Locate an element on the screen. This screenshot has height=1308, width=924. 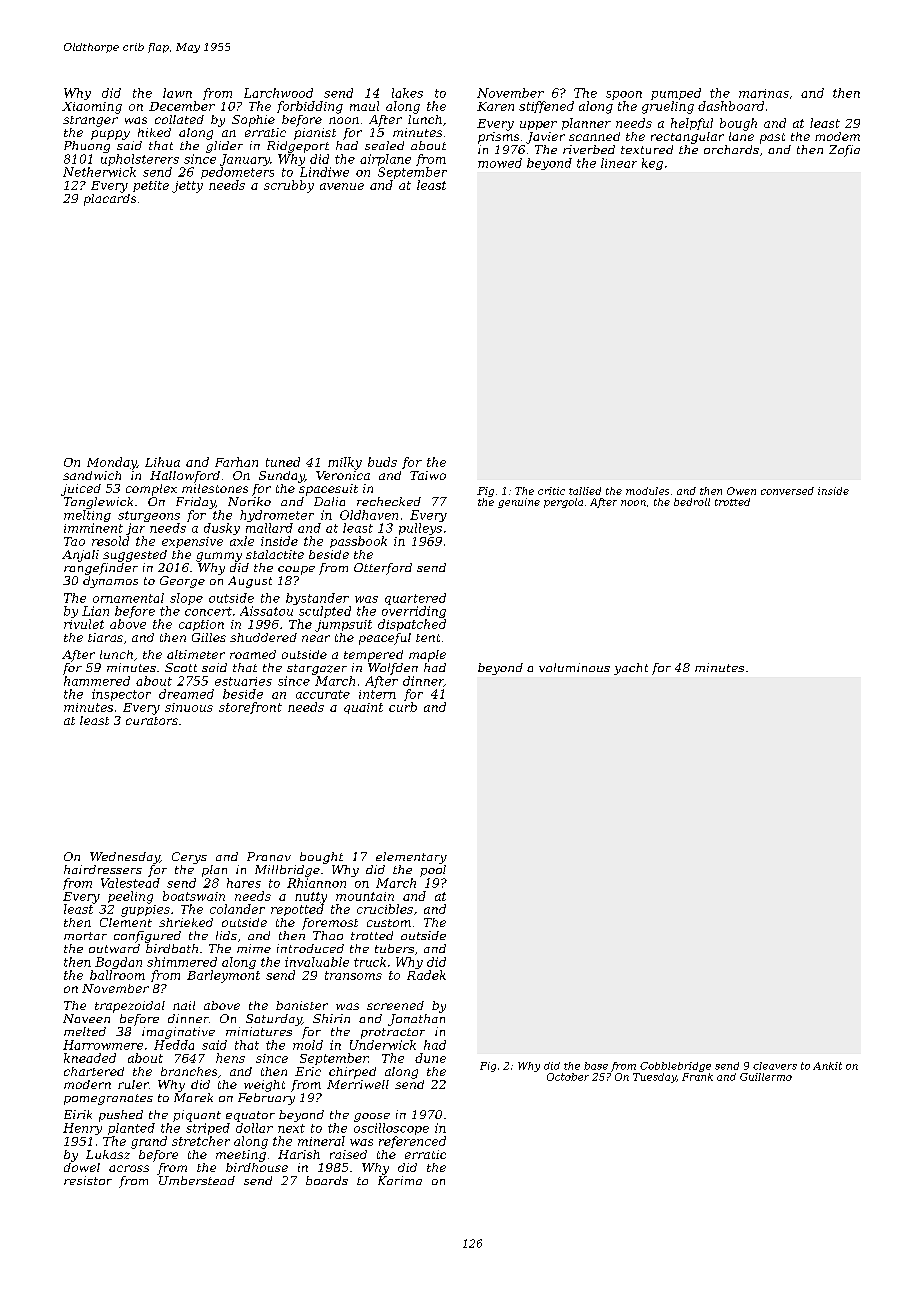
genuine is located at coordinates (519, 503).
